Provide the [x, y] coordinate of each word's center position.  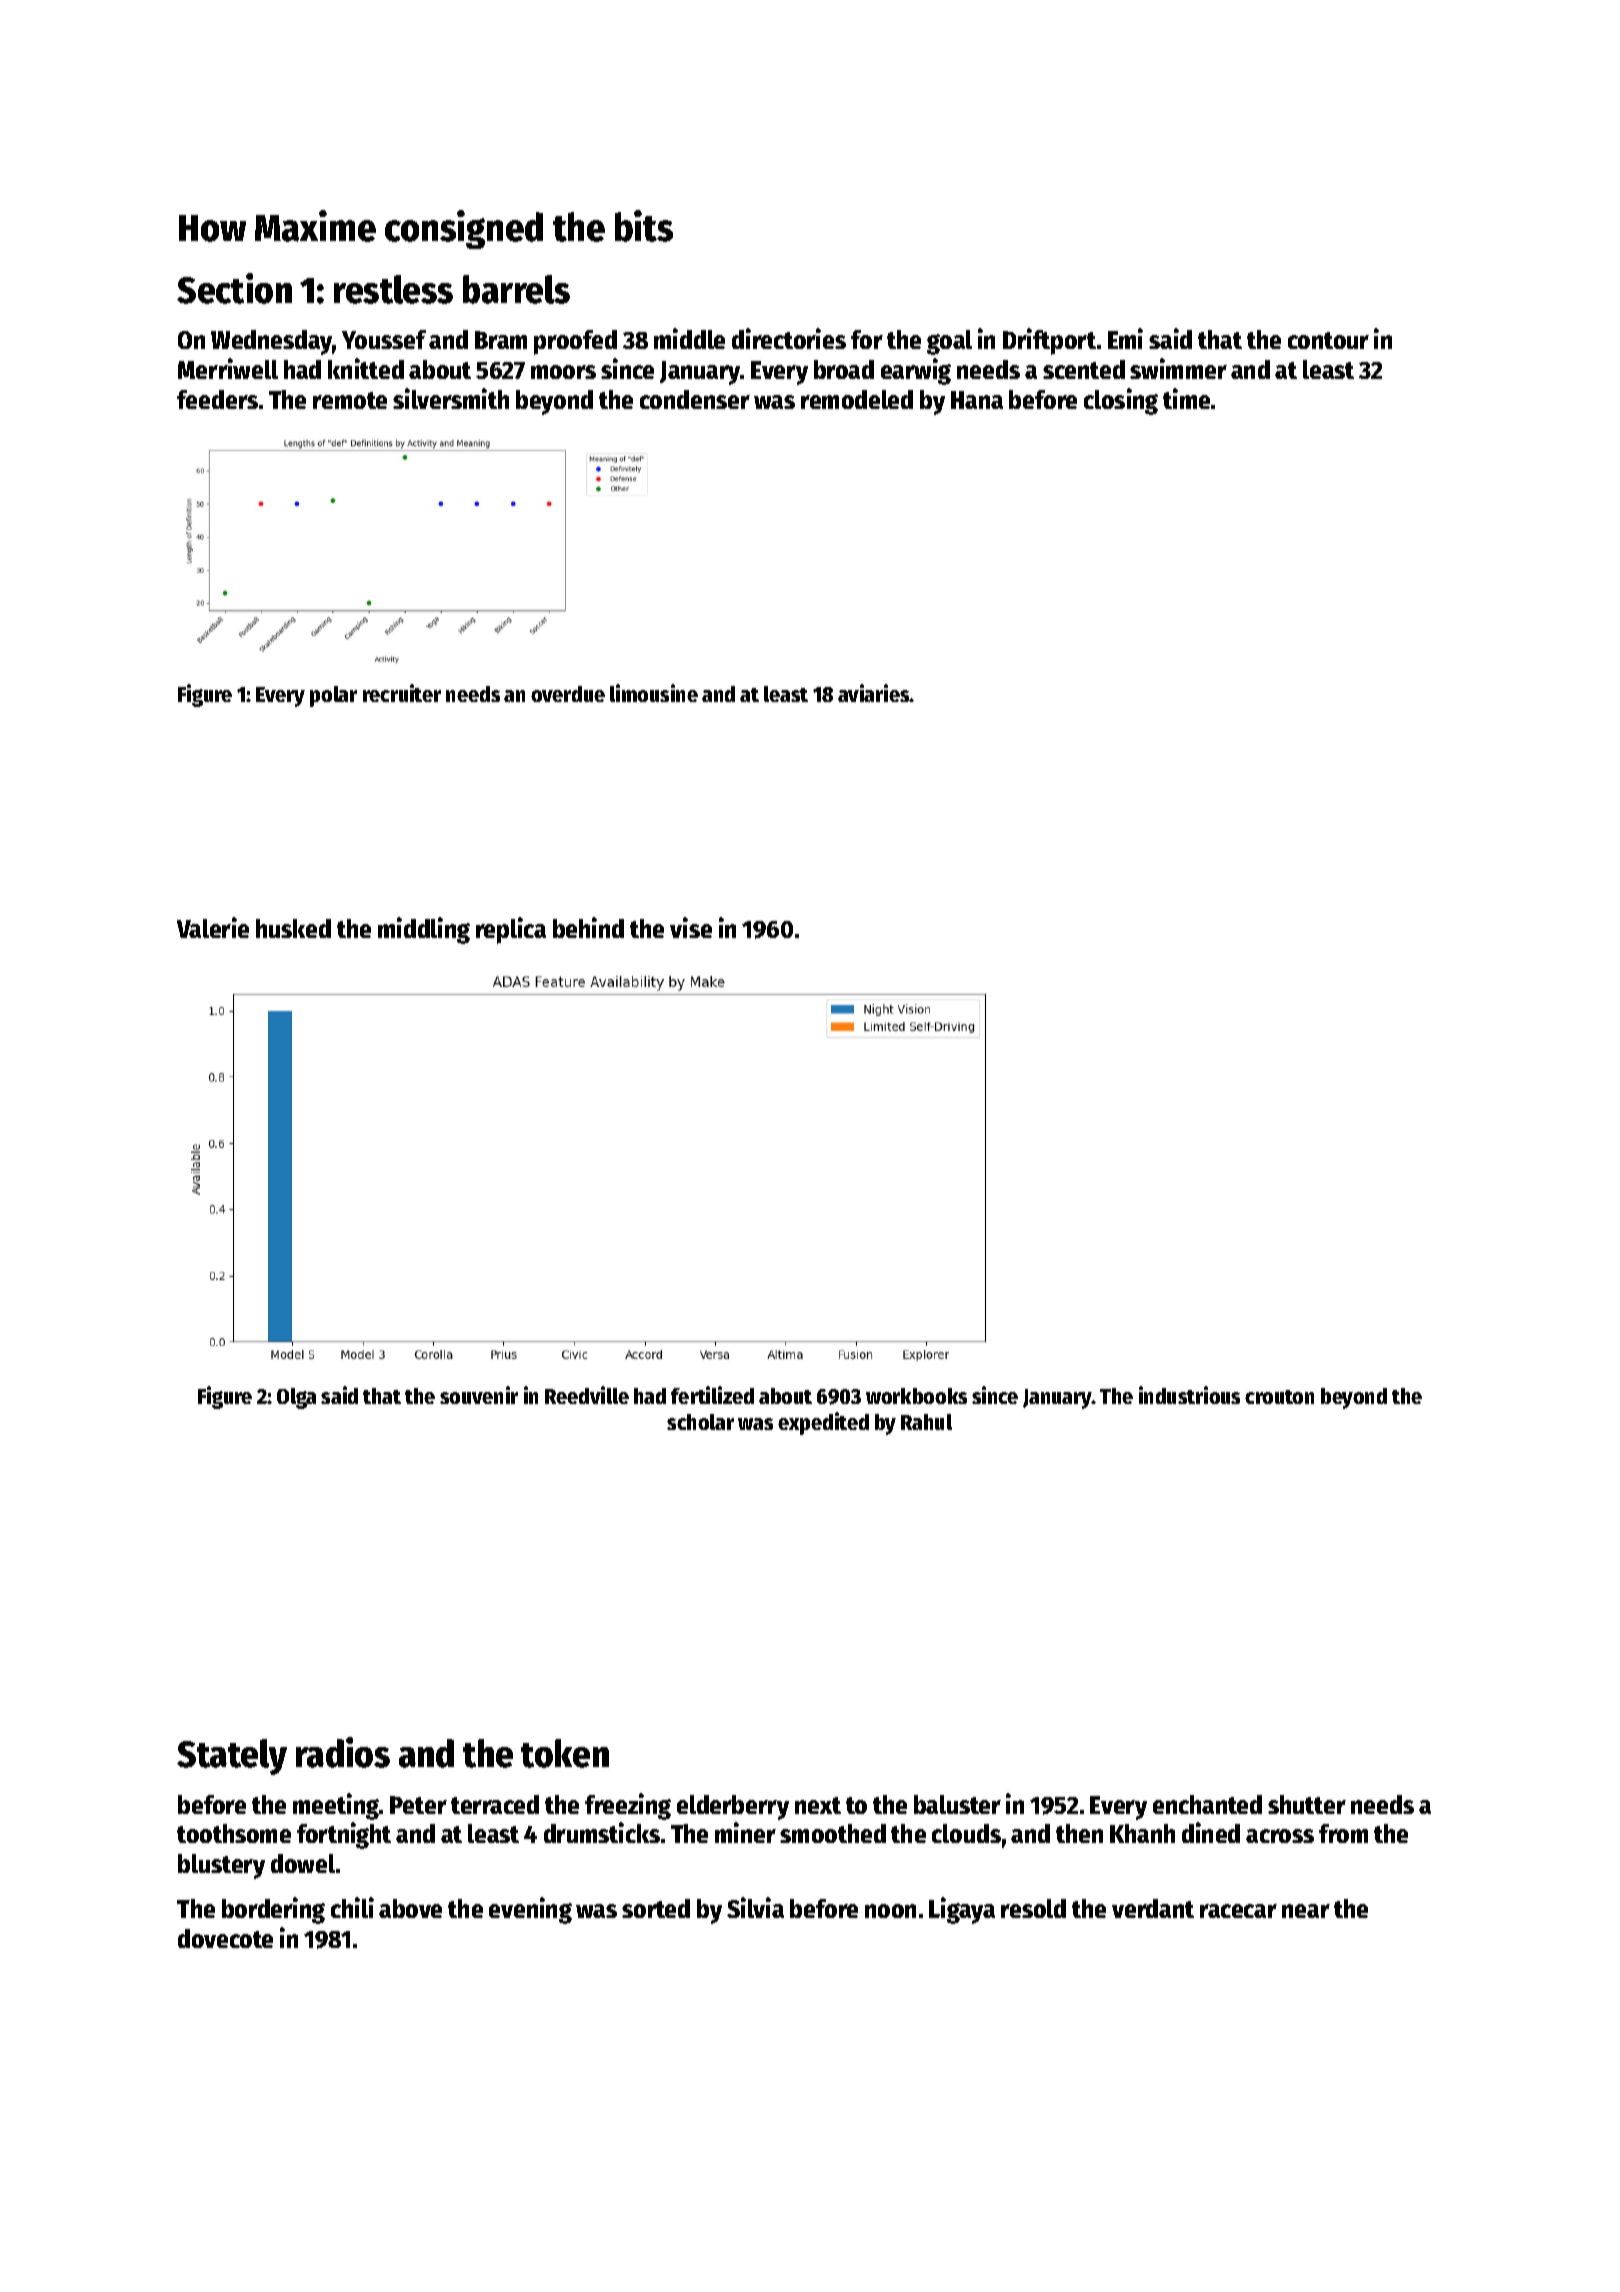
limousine [654, 693]
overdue [568, 694]
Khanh [1142, 1833]
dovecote [225, 1938]
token [565, 1753]
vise [691, 927]
